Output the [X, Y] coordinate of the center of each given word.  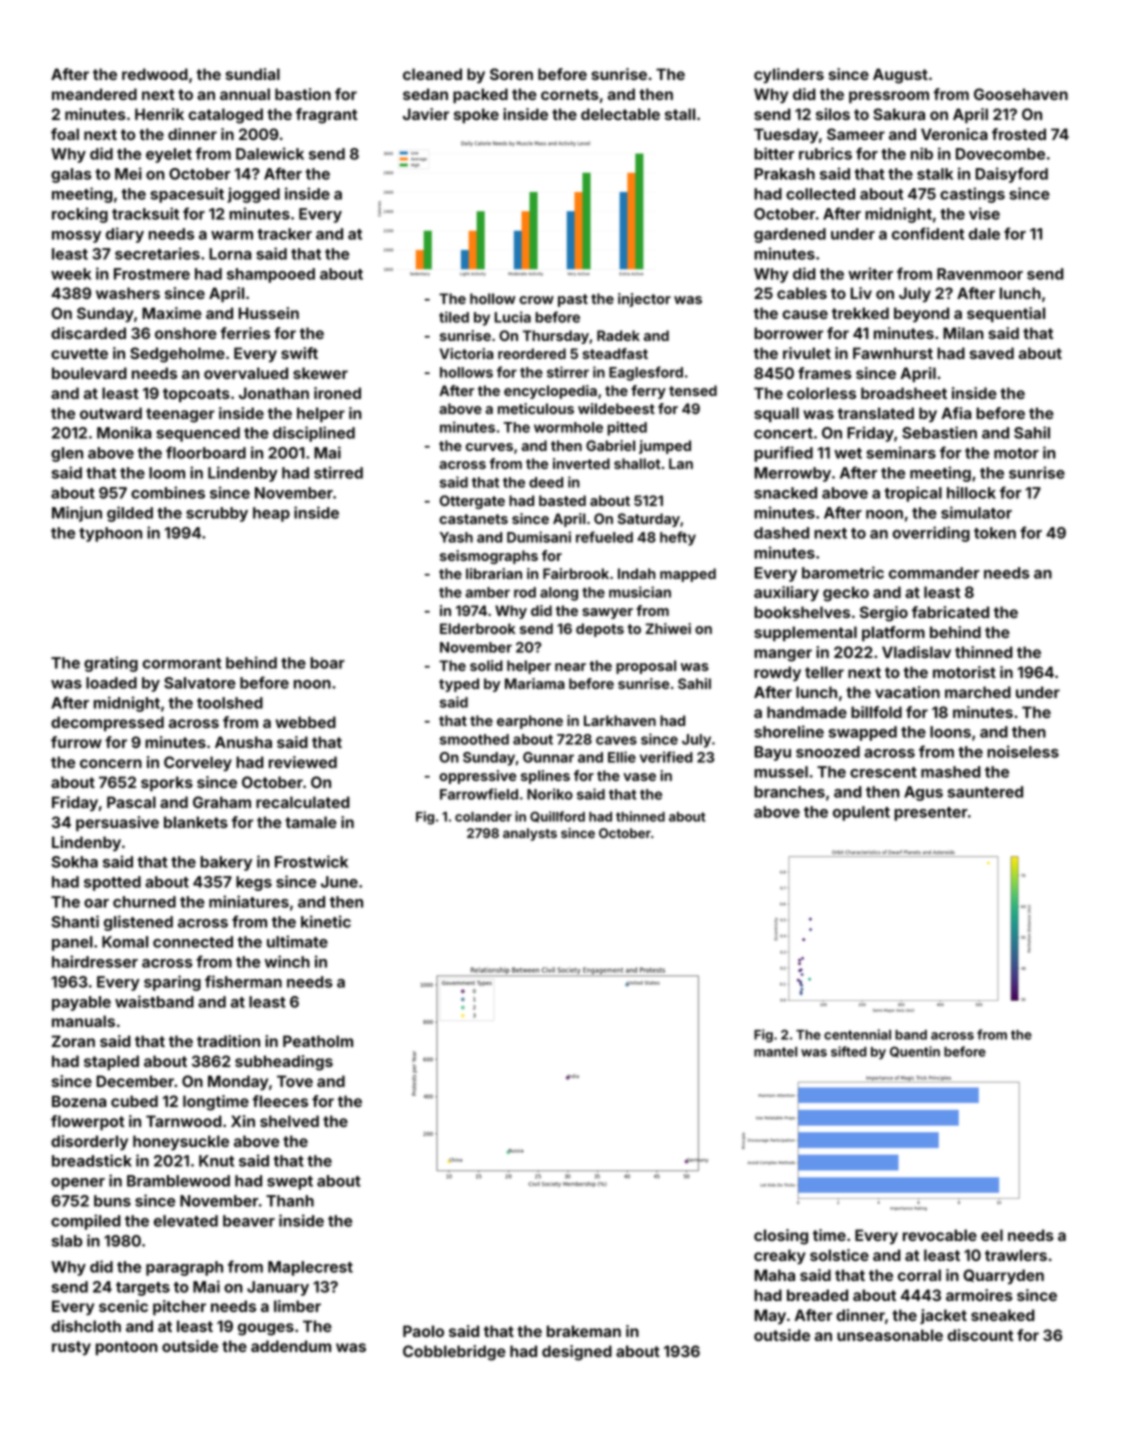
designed [577, 1353]
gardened [790, 235]
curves [489, 447]
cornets [570, 94]
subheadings [284, 1063]
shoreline [789, 731]
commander [934, 573]
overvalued [246, 373]
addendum [291, 1346]
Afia [956, 413]
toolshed [230, 703]
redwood [155, 74]
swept [290, 1183]
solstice [839, 1255]
